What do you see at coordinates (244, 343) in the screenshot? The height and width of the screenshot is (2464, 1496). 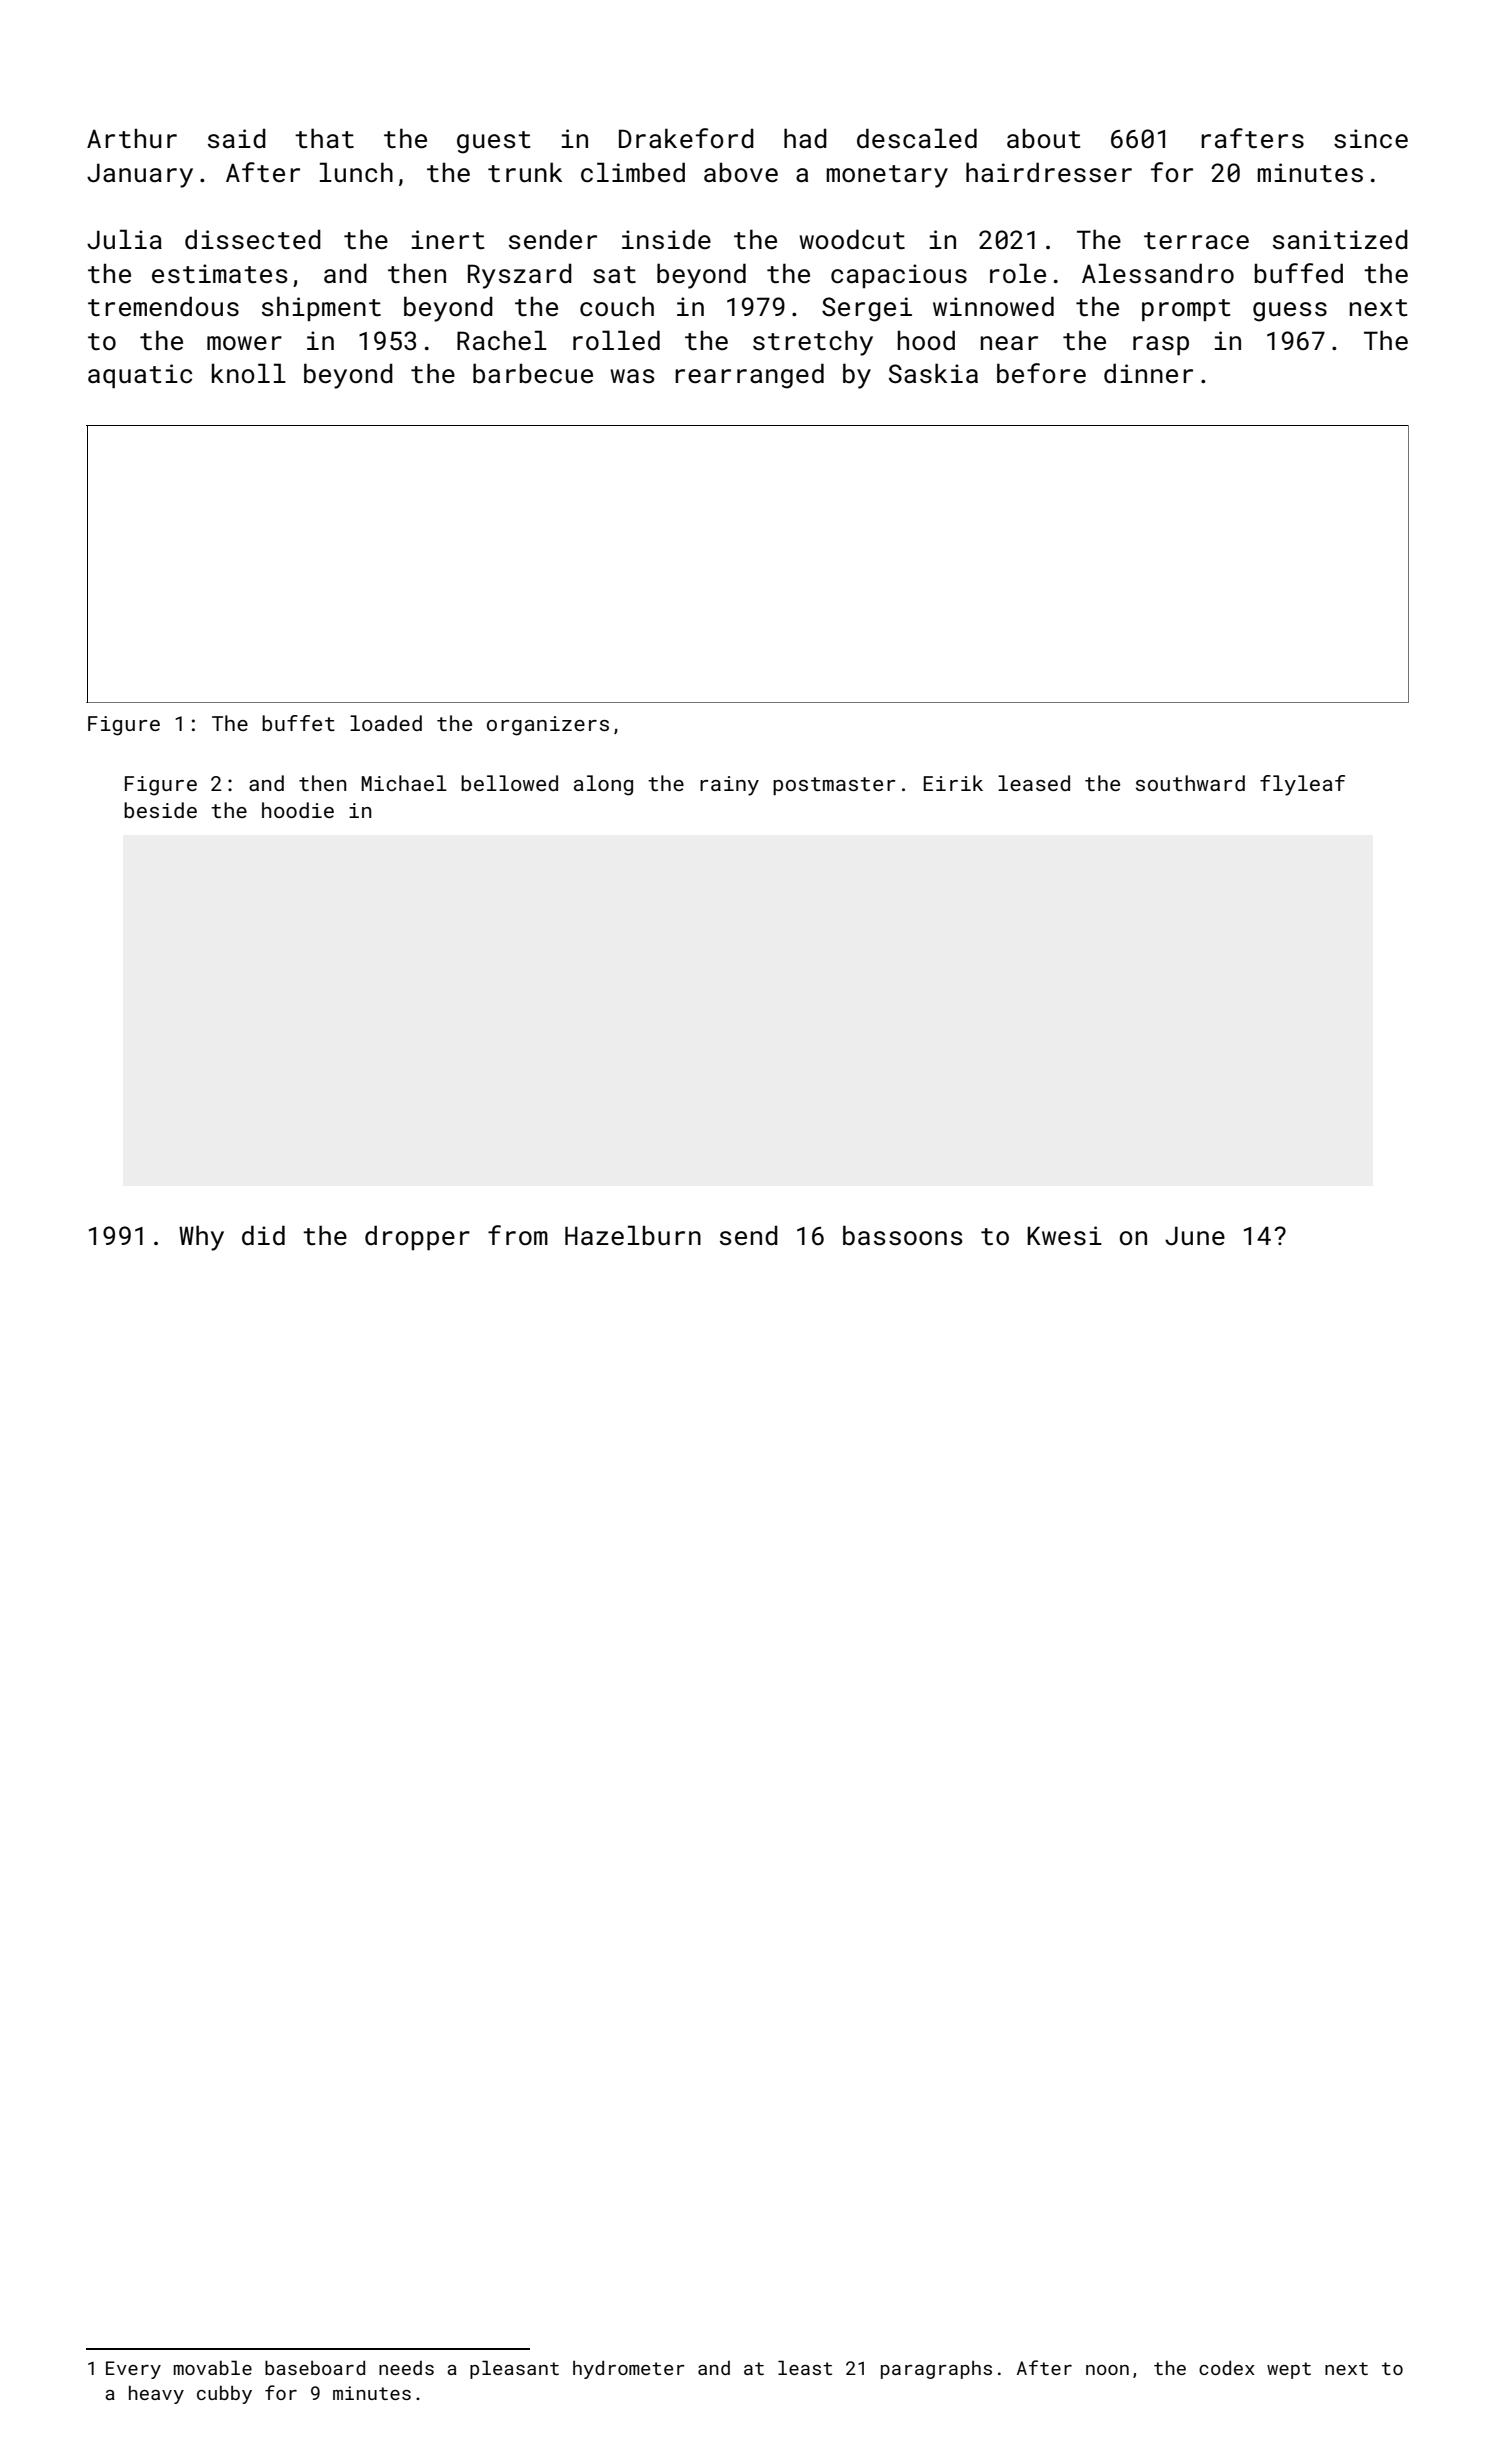 I see `mower` at bounding box center [244, 343].
